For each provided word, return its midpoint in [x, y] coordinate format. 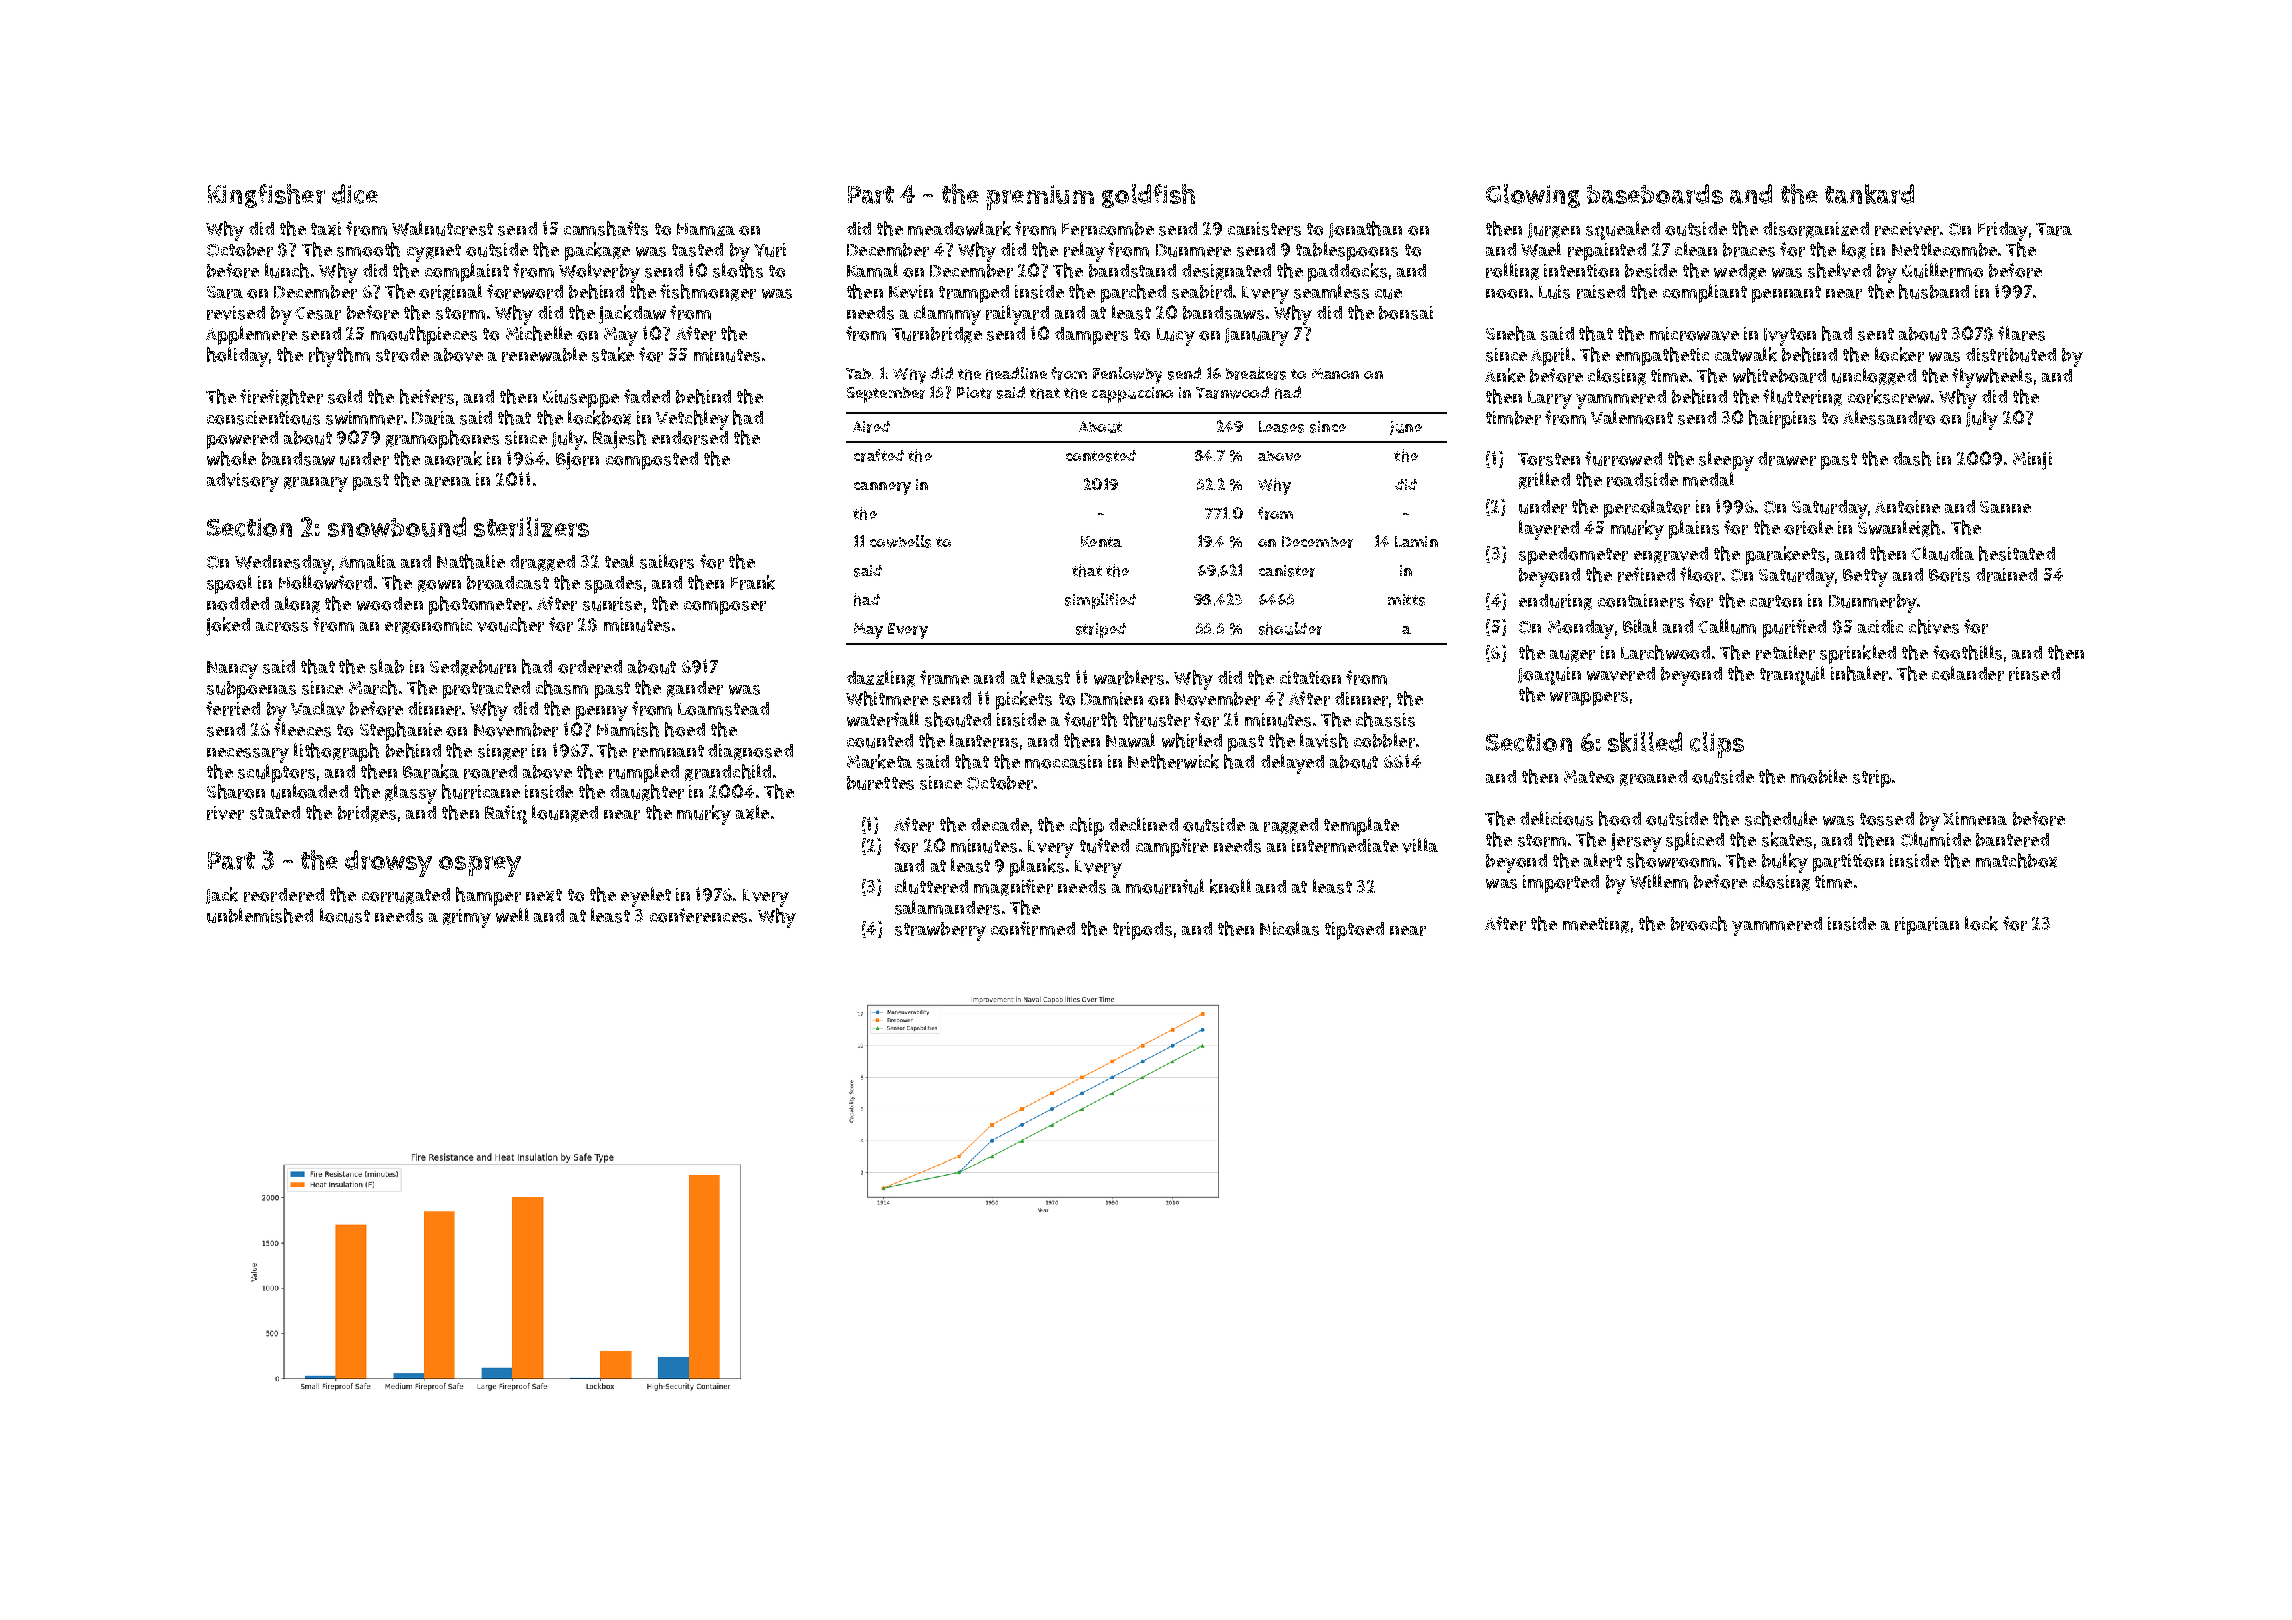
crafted [879, 455]
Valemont [1632, 417]
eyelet [646, 897]
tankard [1869, 194]
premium [1040, 197]
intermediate [1345, 846]
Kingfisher [266, 196]
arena [448, 482]
